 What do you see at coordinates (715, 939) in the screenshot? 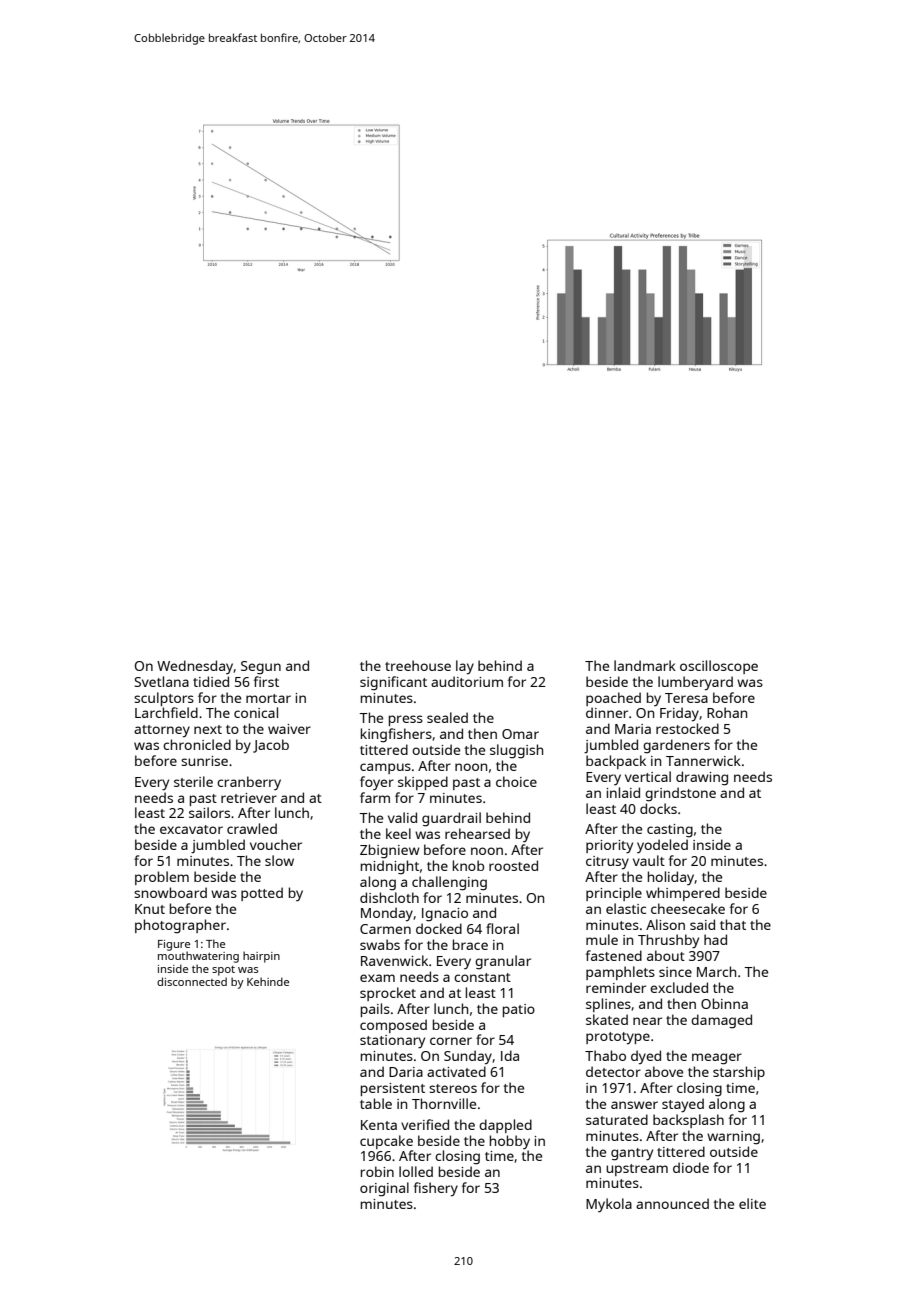
I see `had` at bounding box center [715, 939].
